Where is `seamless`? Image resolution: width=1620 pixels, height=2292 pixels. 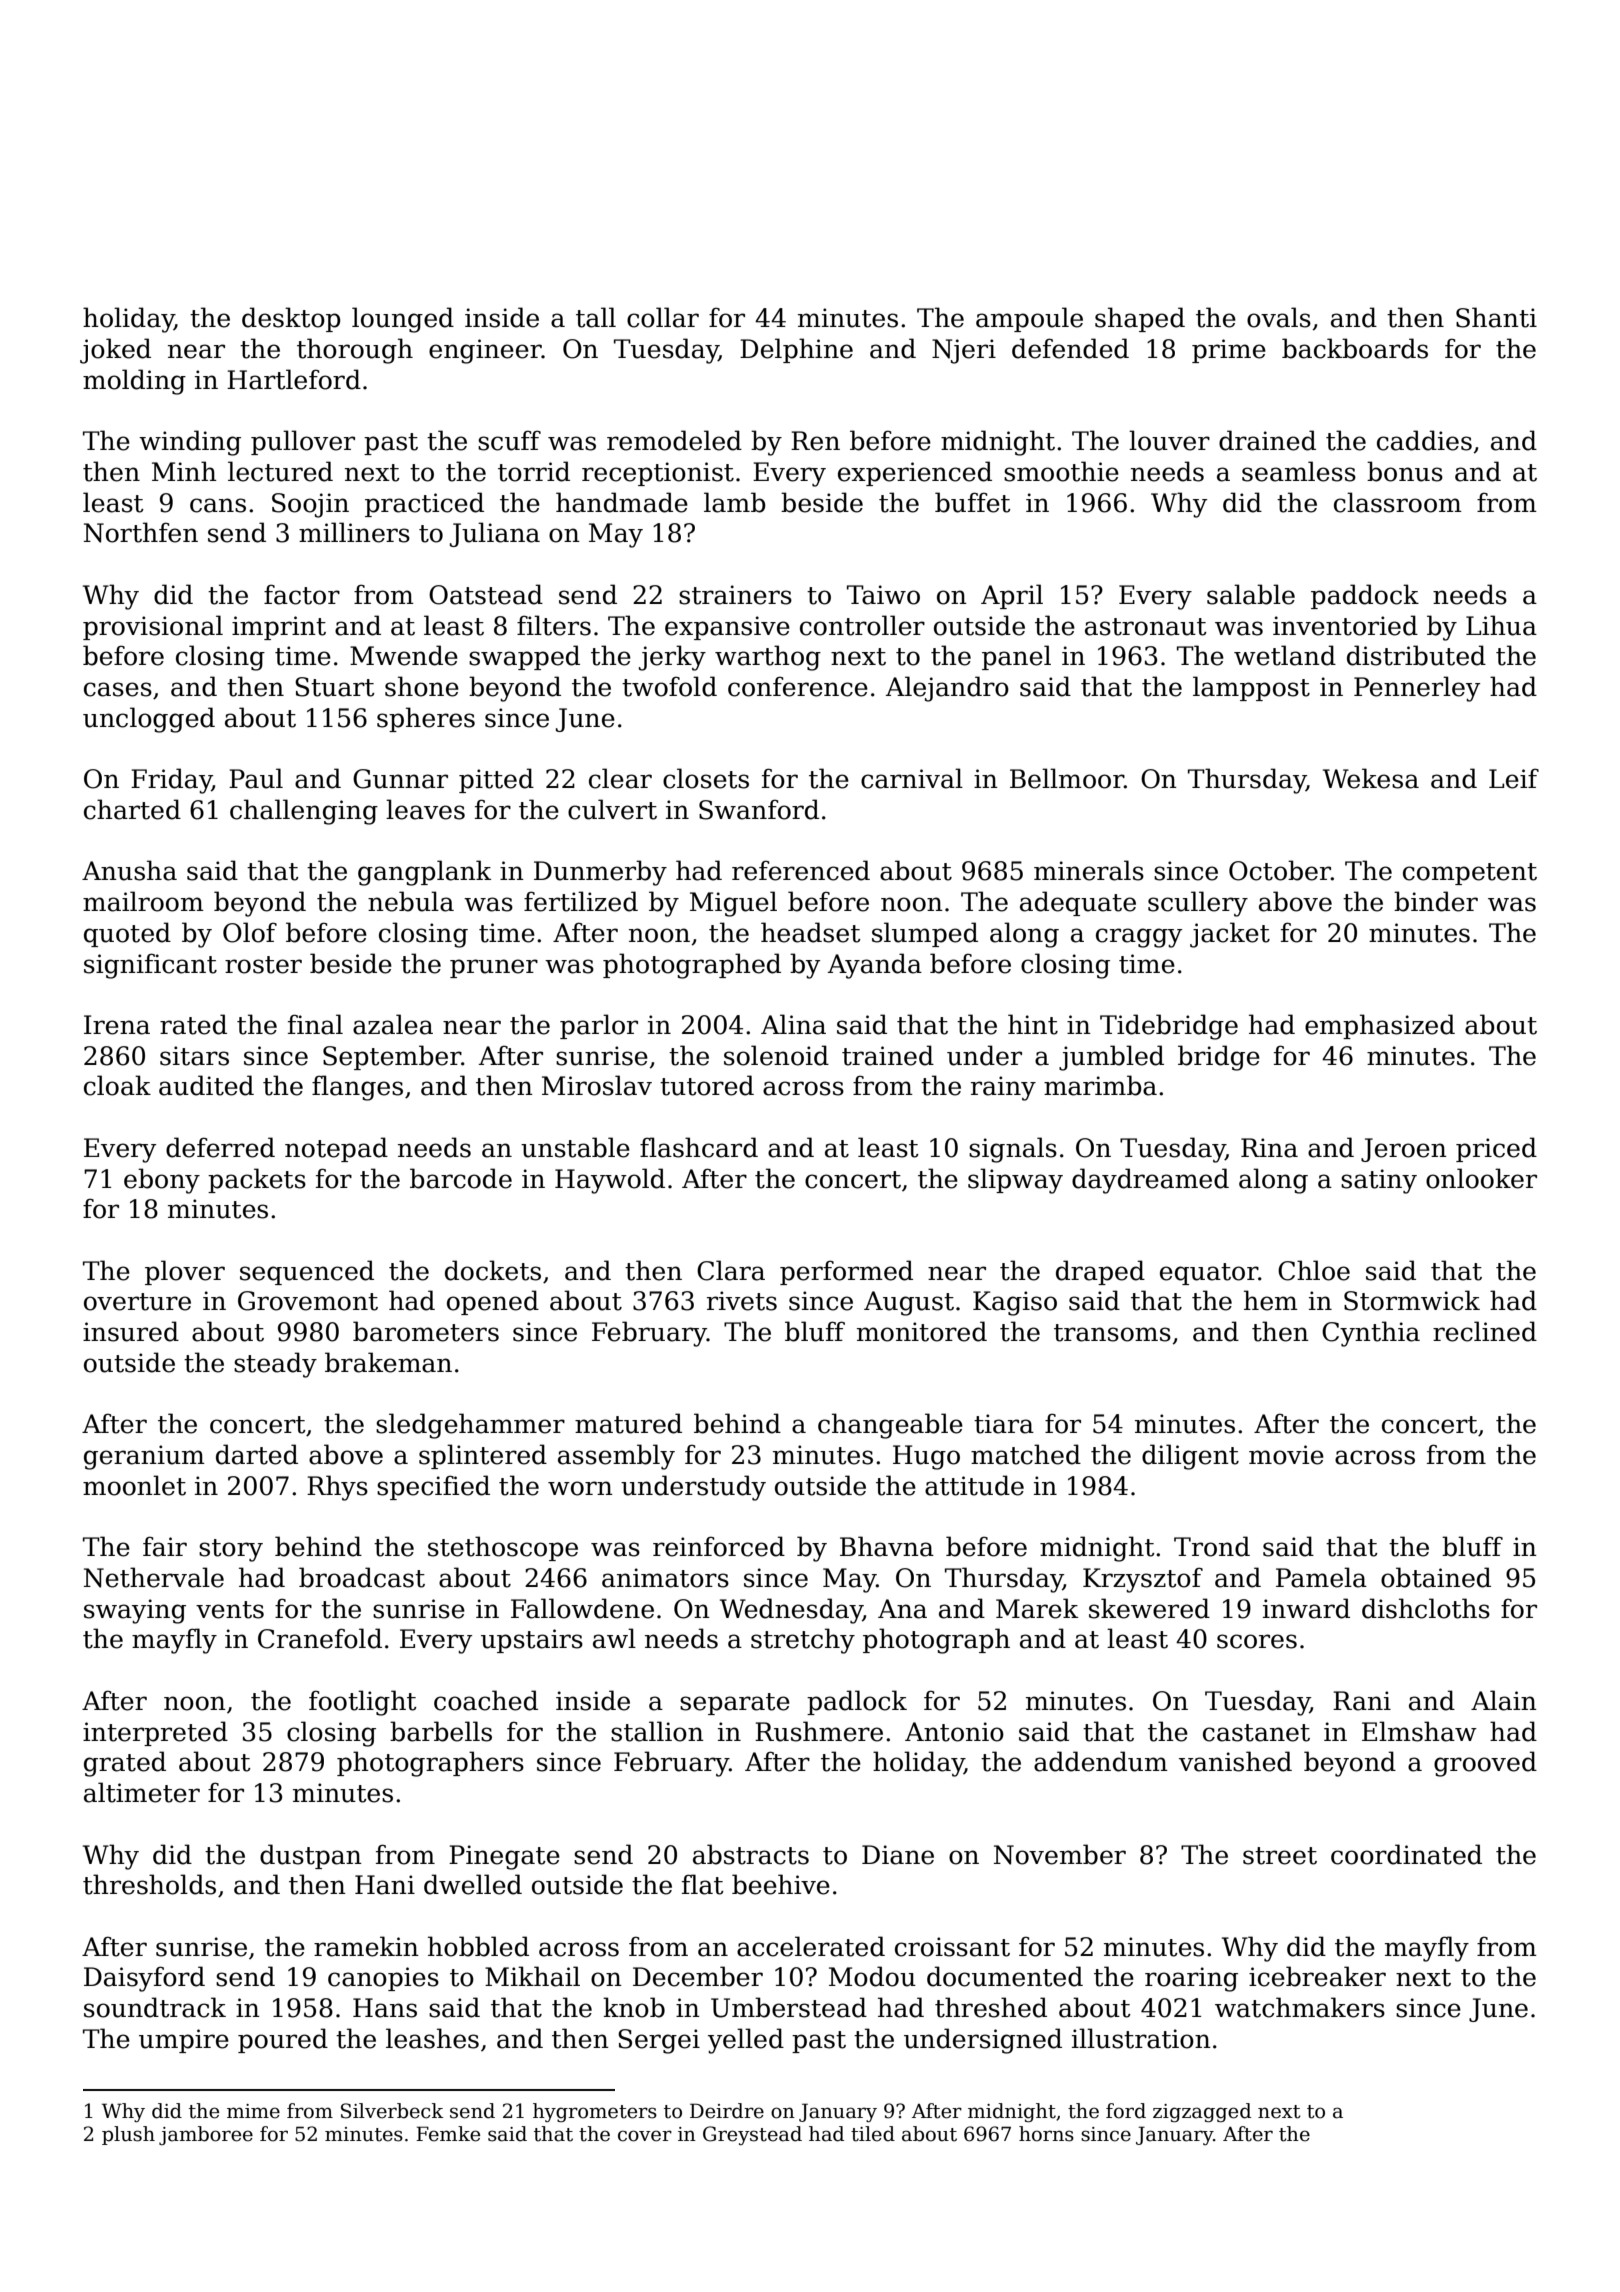
seamless is located at coordinates (1299, 471).
